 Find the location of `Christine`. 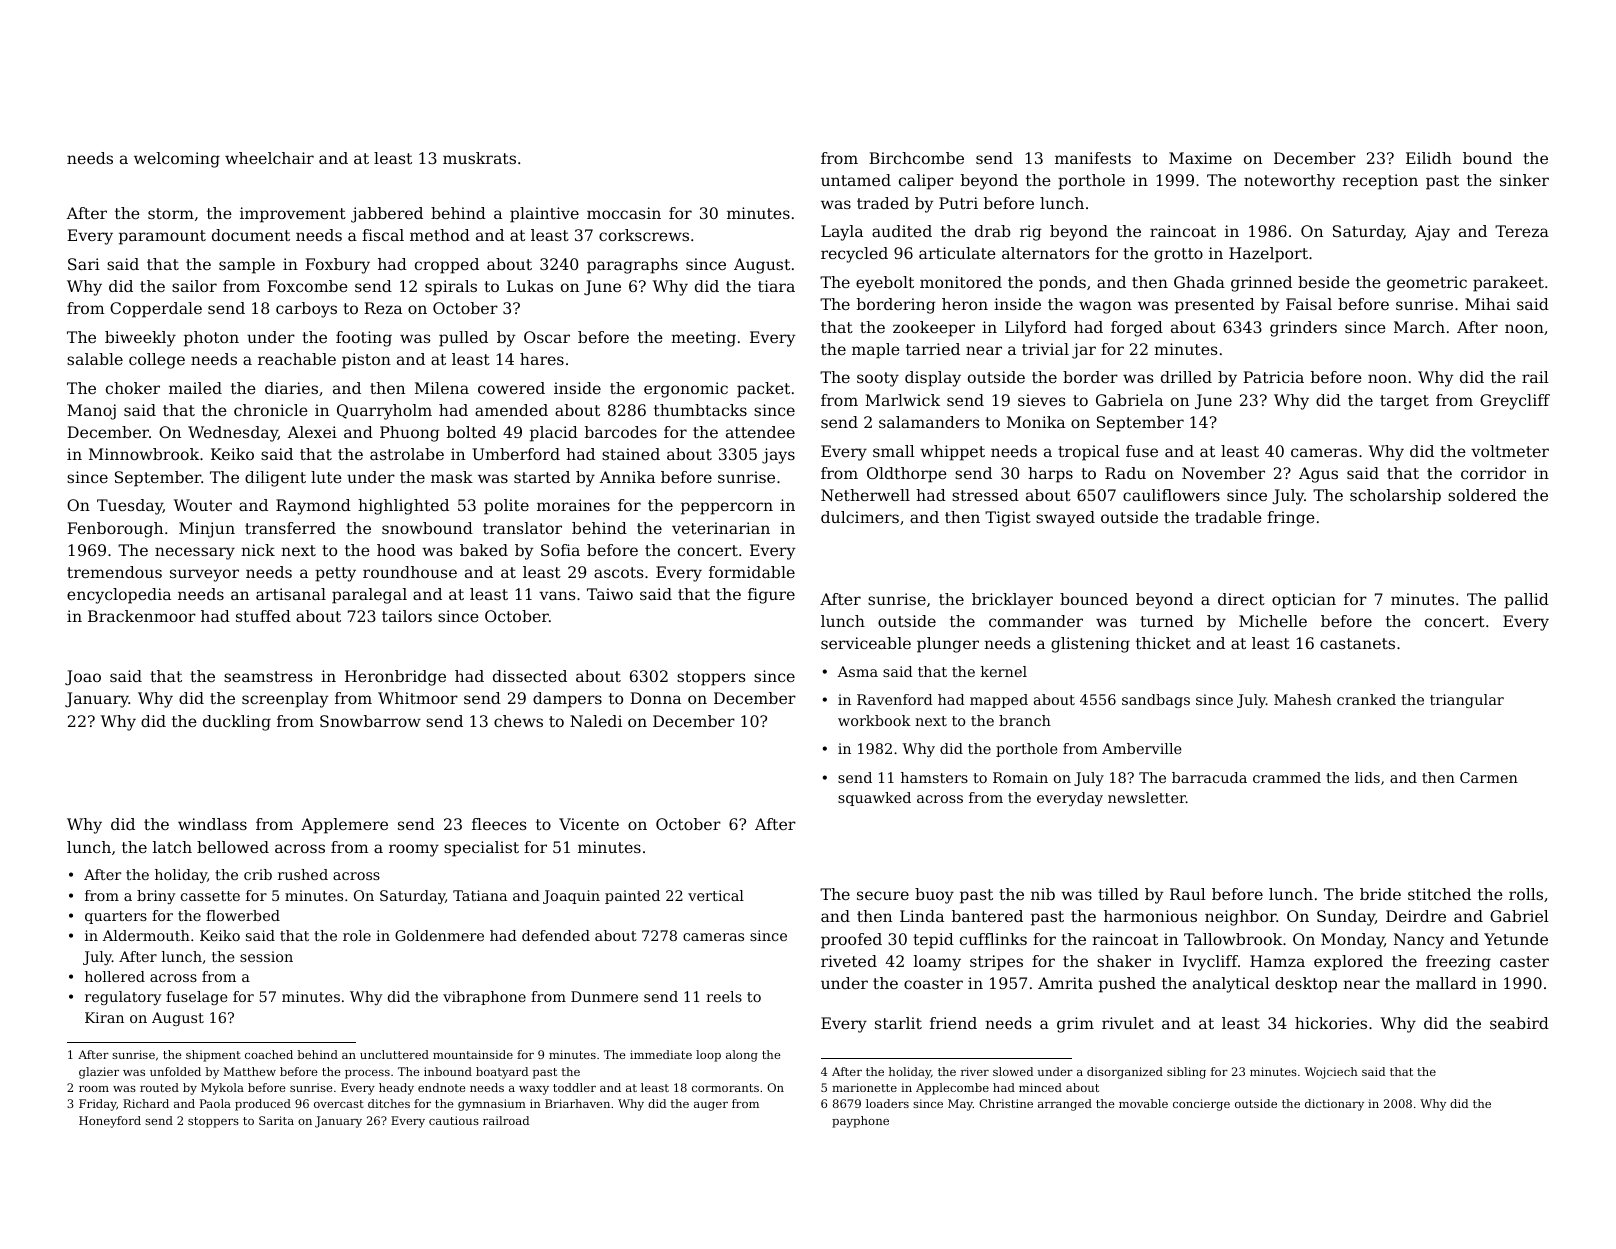

Christine is located at coordinates (1006, 1103).
